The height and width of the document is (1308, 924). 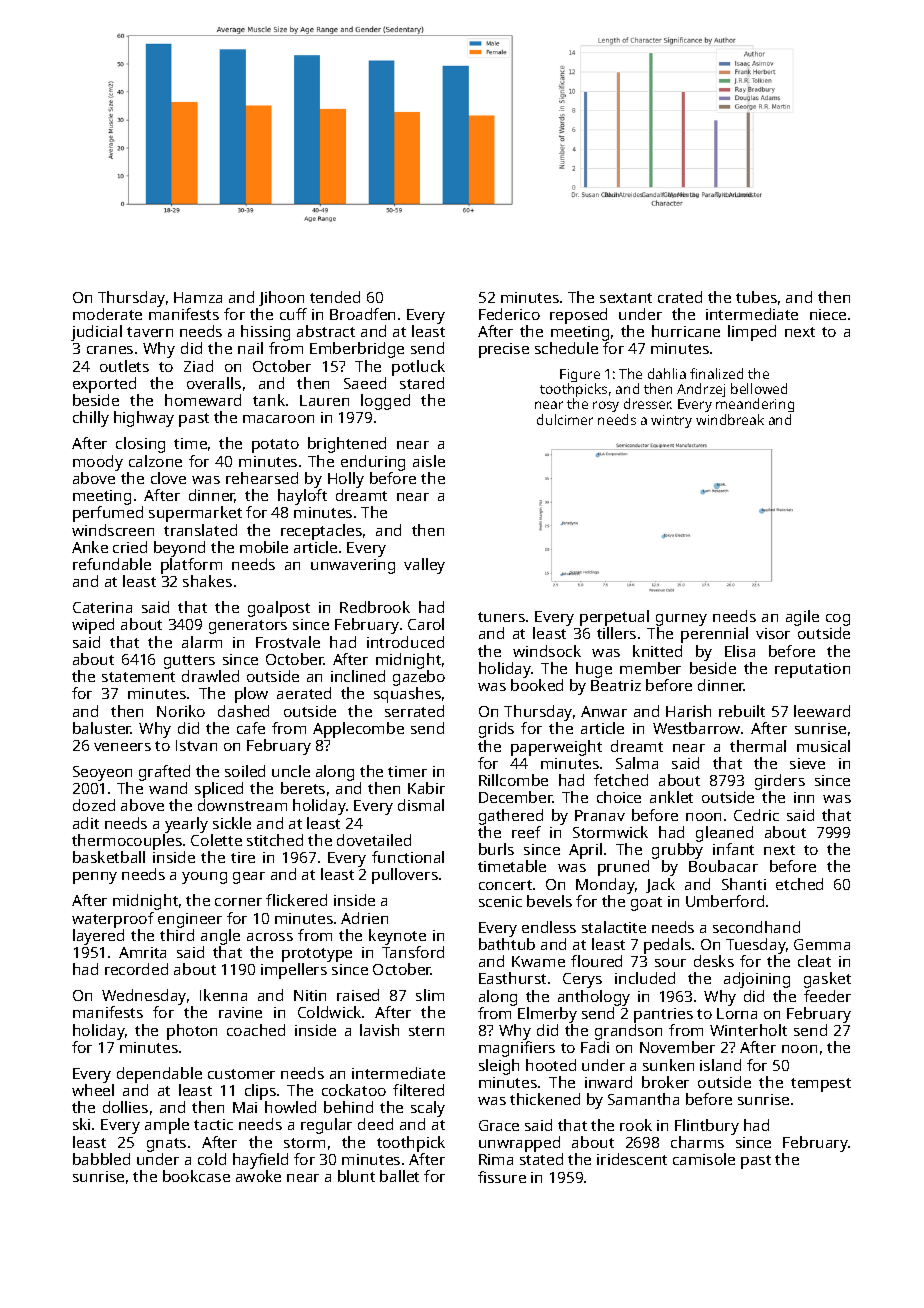 I want to click on perennial, so click(x=714, y=635).
